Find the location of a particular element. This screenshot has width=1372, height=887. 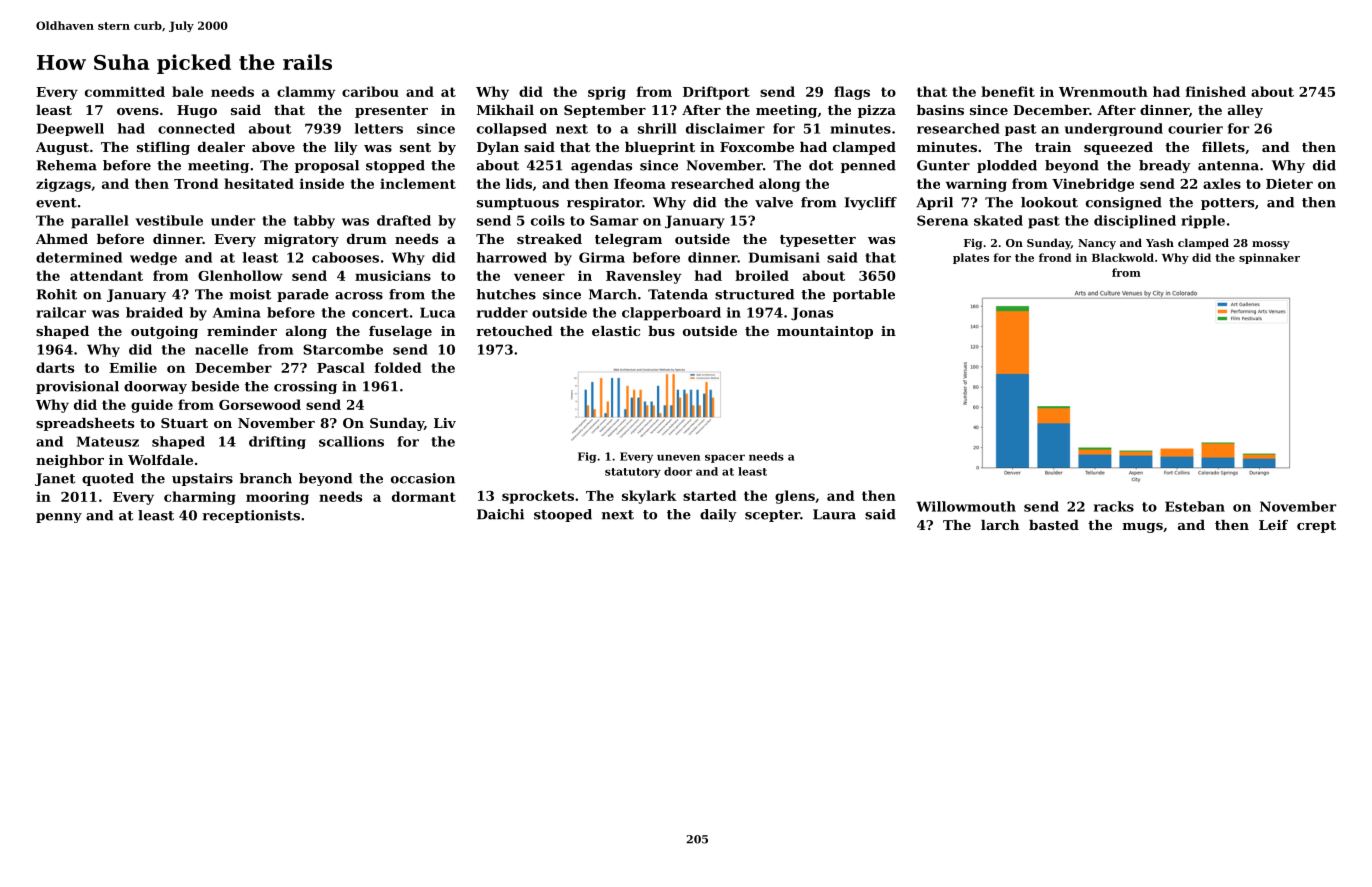

Liv is located at coordinates (445, 423).
